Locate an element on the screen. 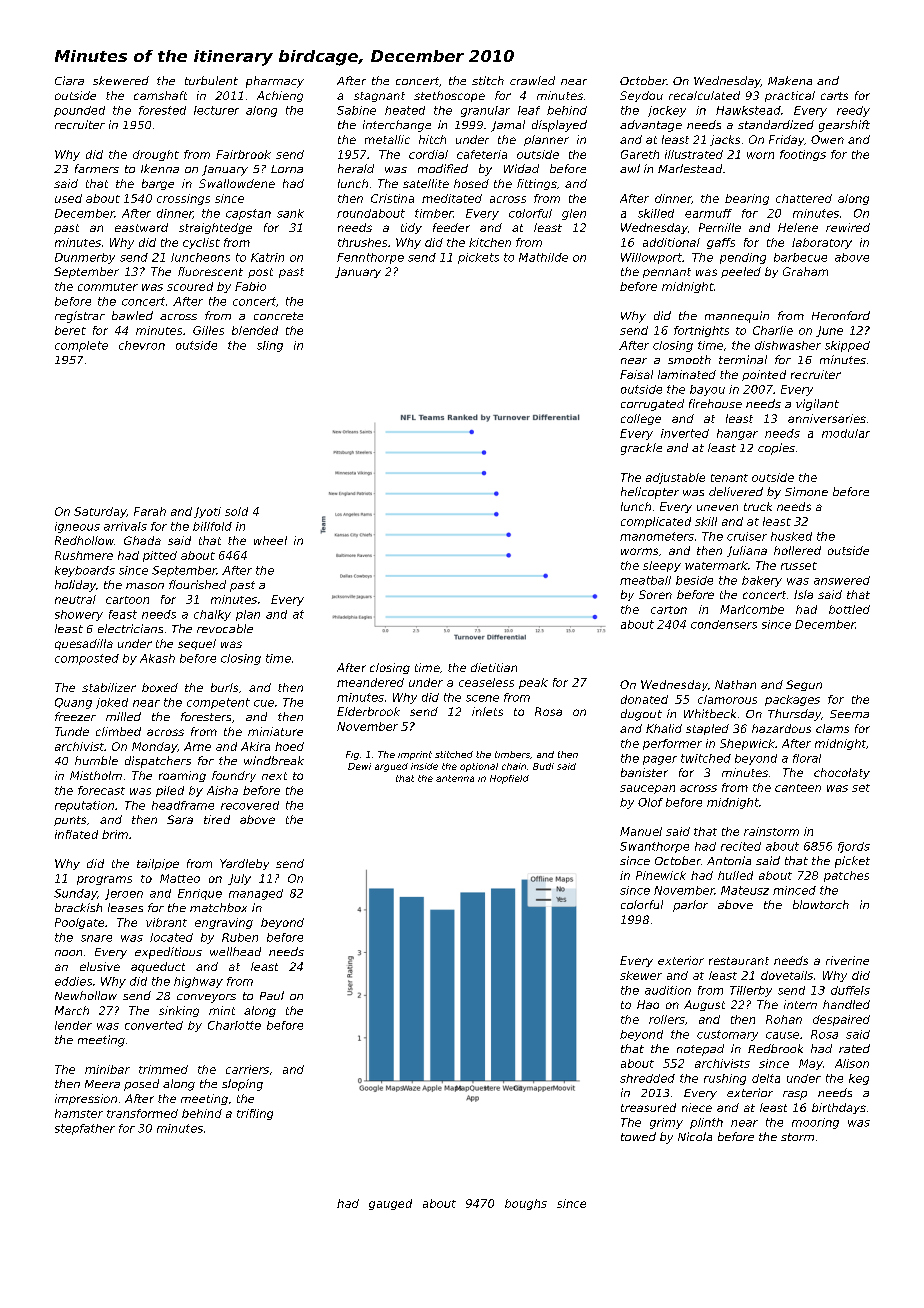 The image size is (924, 1308). minibar is located at coordinates (107, 1069).
